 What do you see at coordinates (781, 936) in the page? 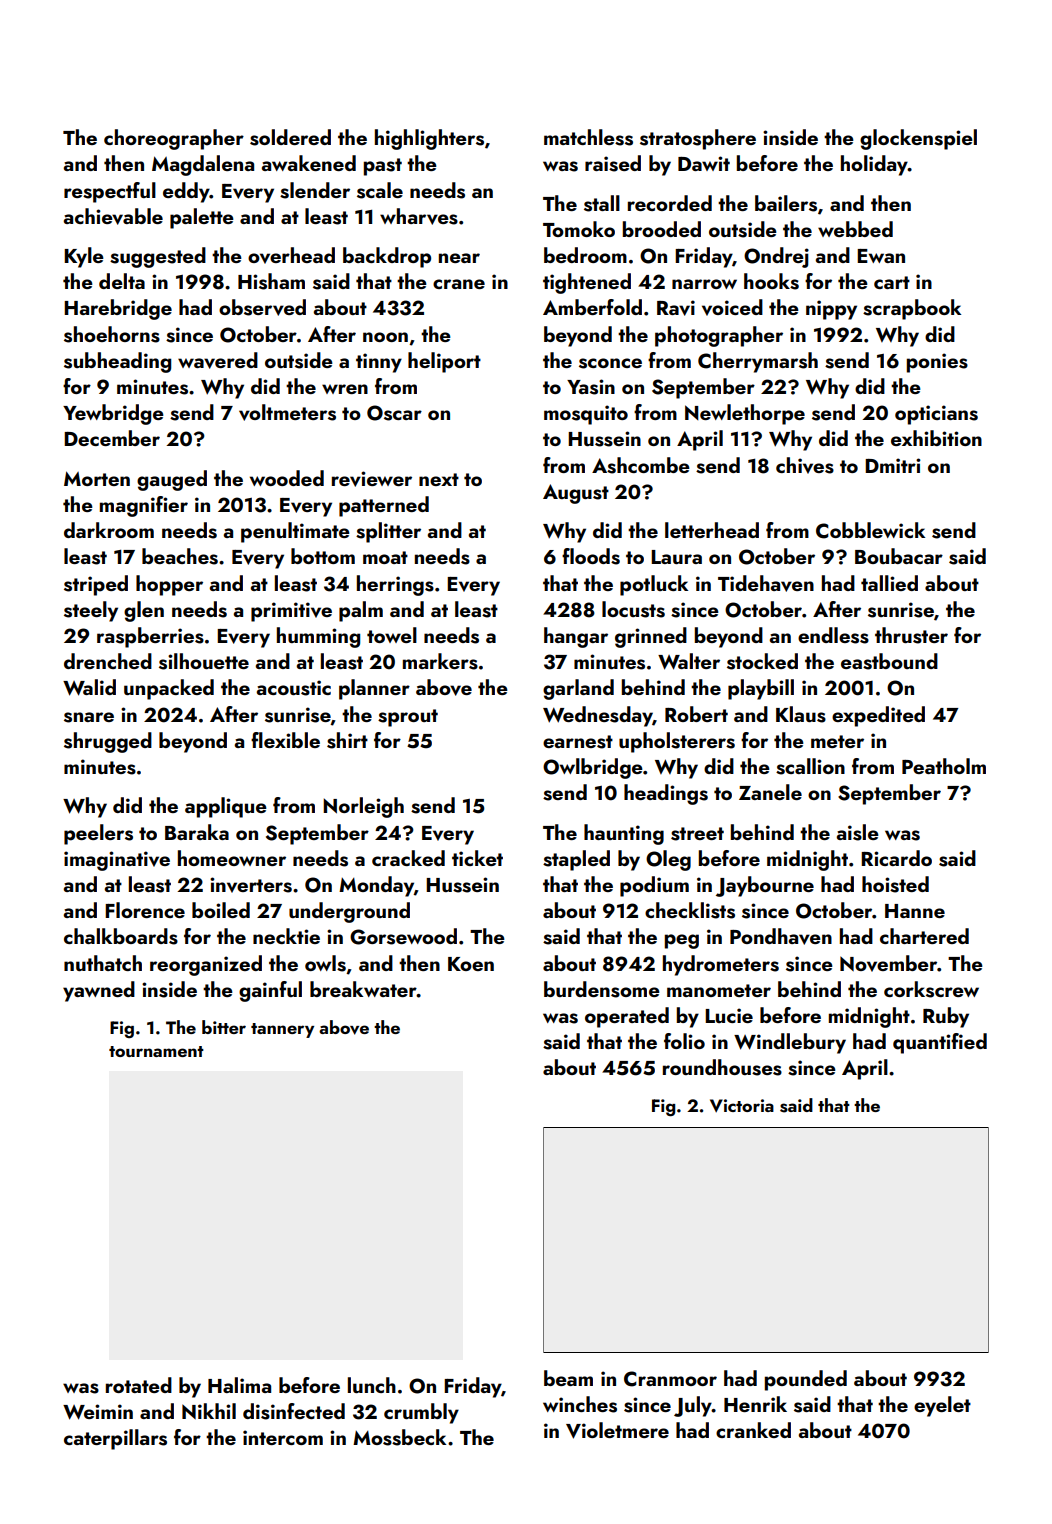
I see `Pondhaven` at bounding box center [781, 936].
